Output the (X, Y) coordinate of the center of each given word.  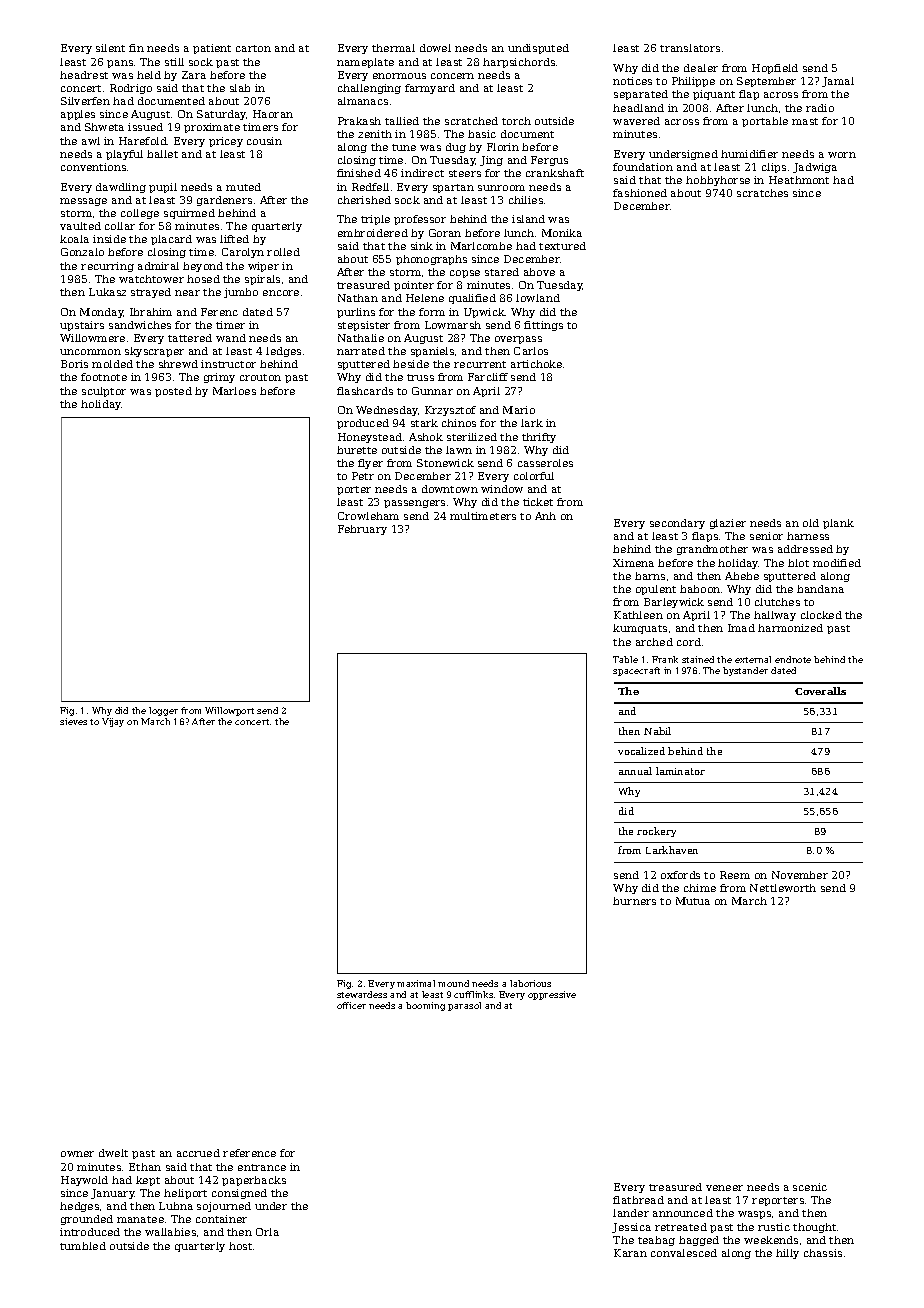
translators (690, 48)
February (362, 530)
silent (110, 48)
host (240, 1246)
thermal (393, 48)
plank (838, 524)
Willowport (229, 711)
